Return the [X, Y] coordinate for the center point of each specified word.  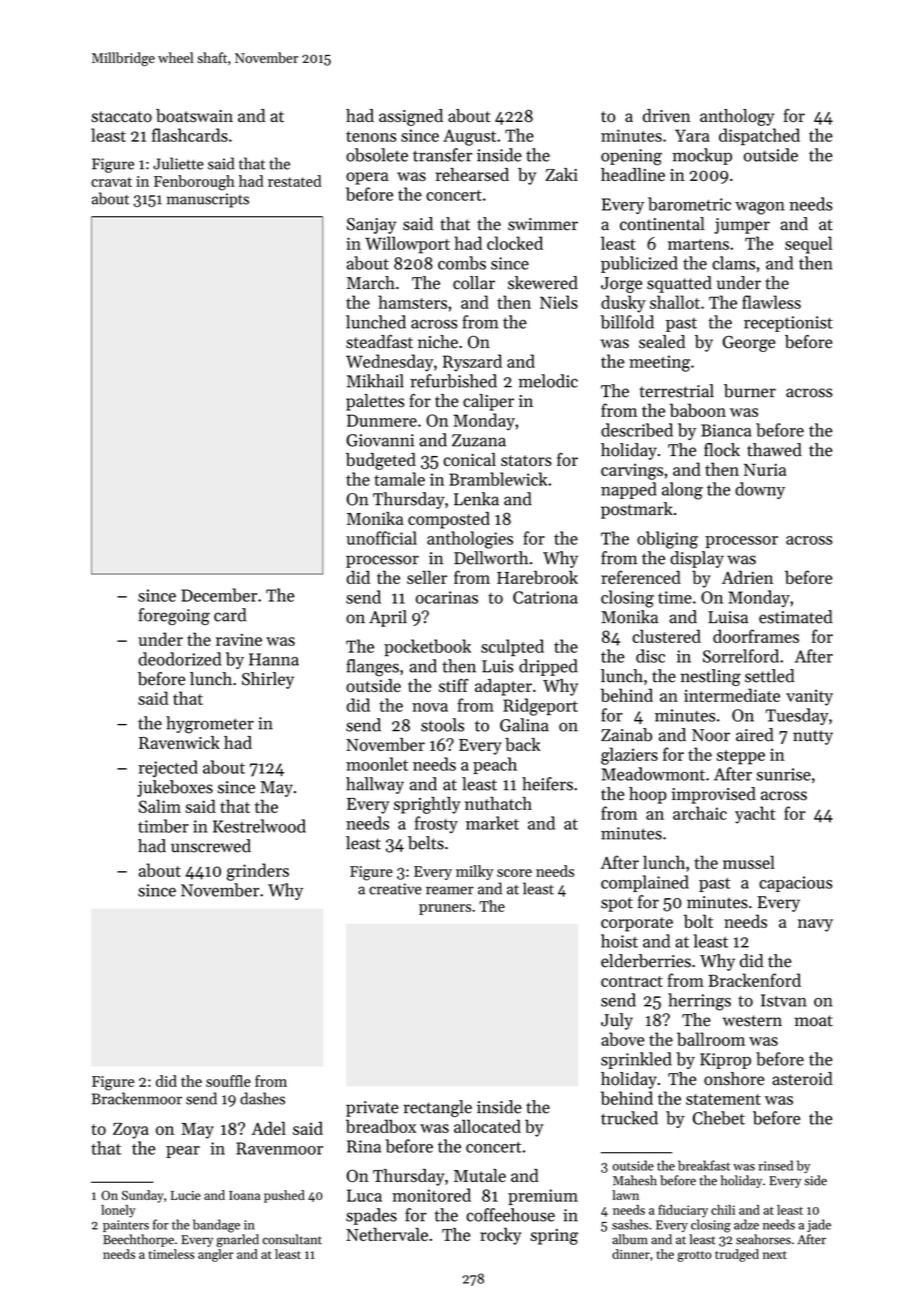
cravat [111, 182]
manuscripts [208, 200]
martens [698, 244]
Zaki [561, 174]
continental [662, 224]
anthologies [470, 540]
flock [722, 450]
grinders [258, 872]
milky [474, 872]
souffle [228, 1081]
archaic [700, 813]
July [617, 1021]
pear [183, 1152]
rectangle [437, 1108]
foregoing [174, 616]
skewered [543, 283]
